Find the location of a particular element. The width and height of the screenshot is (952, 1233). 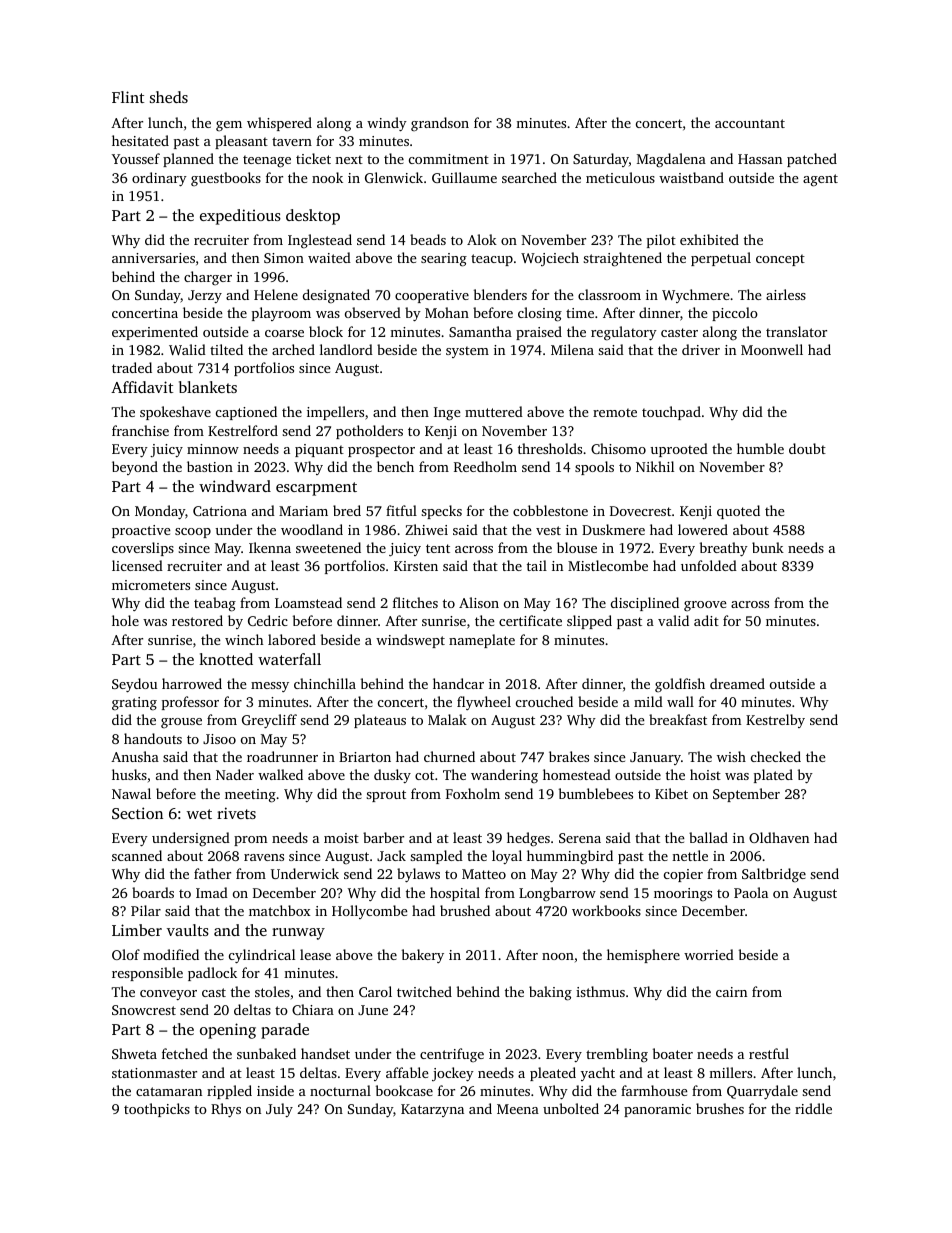

noon is located at coordinates (558, 956).
